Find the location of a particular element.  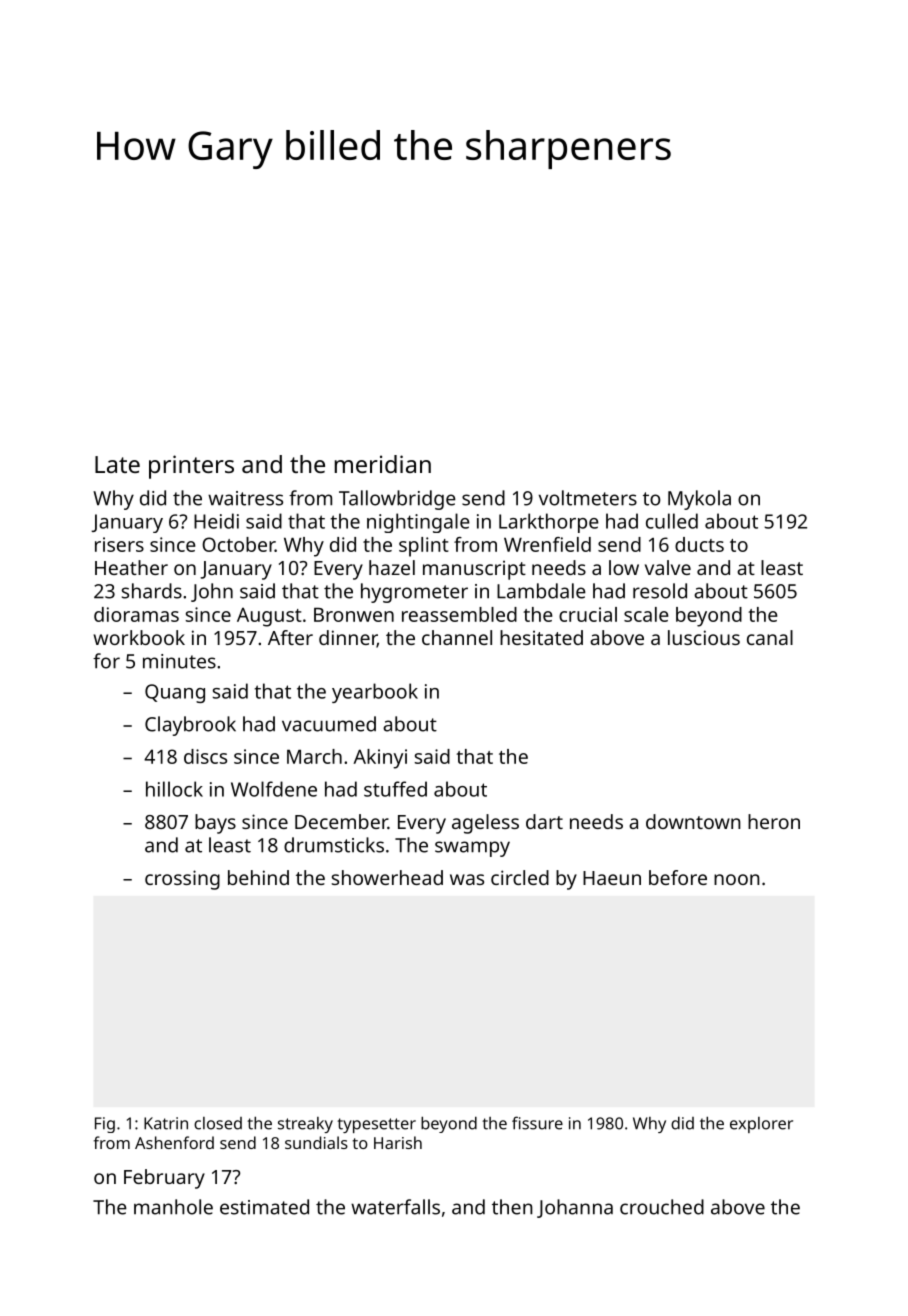

luscious is located at coordinates (704, 637).
